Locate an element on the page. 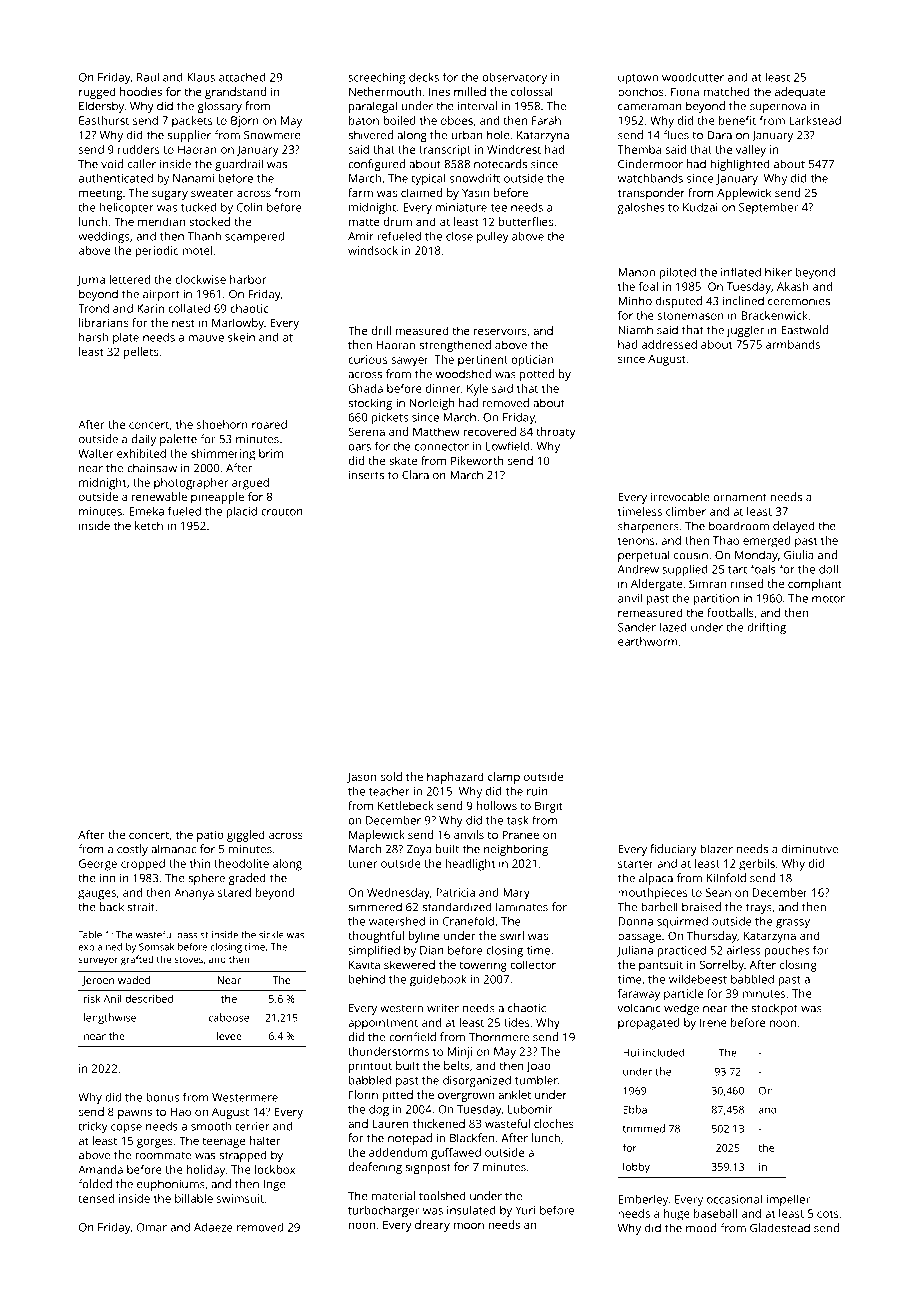 The width and height of the page is (924, 1308). Jason is located at coordinates (361, 777).
